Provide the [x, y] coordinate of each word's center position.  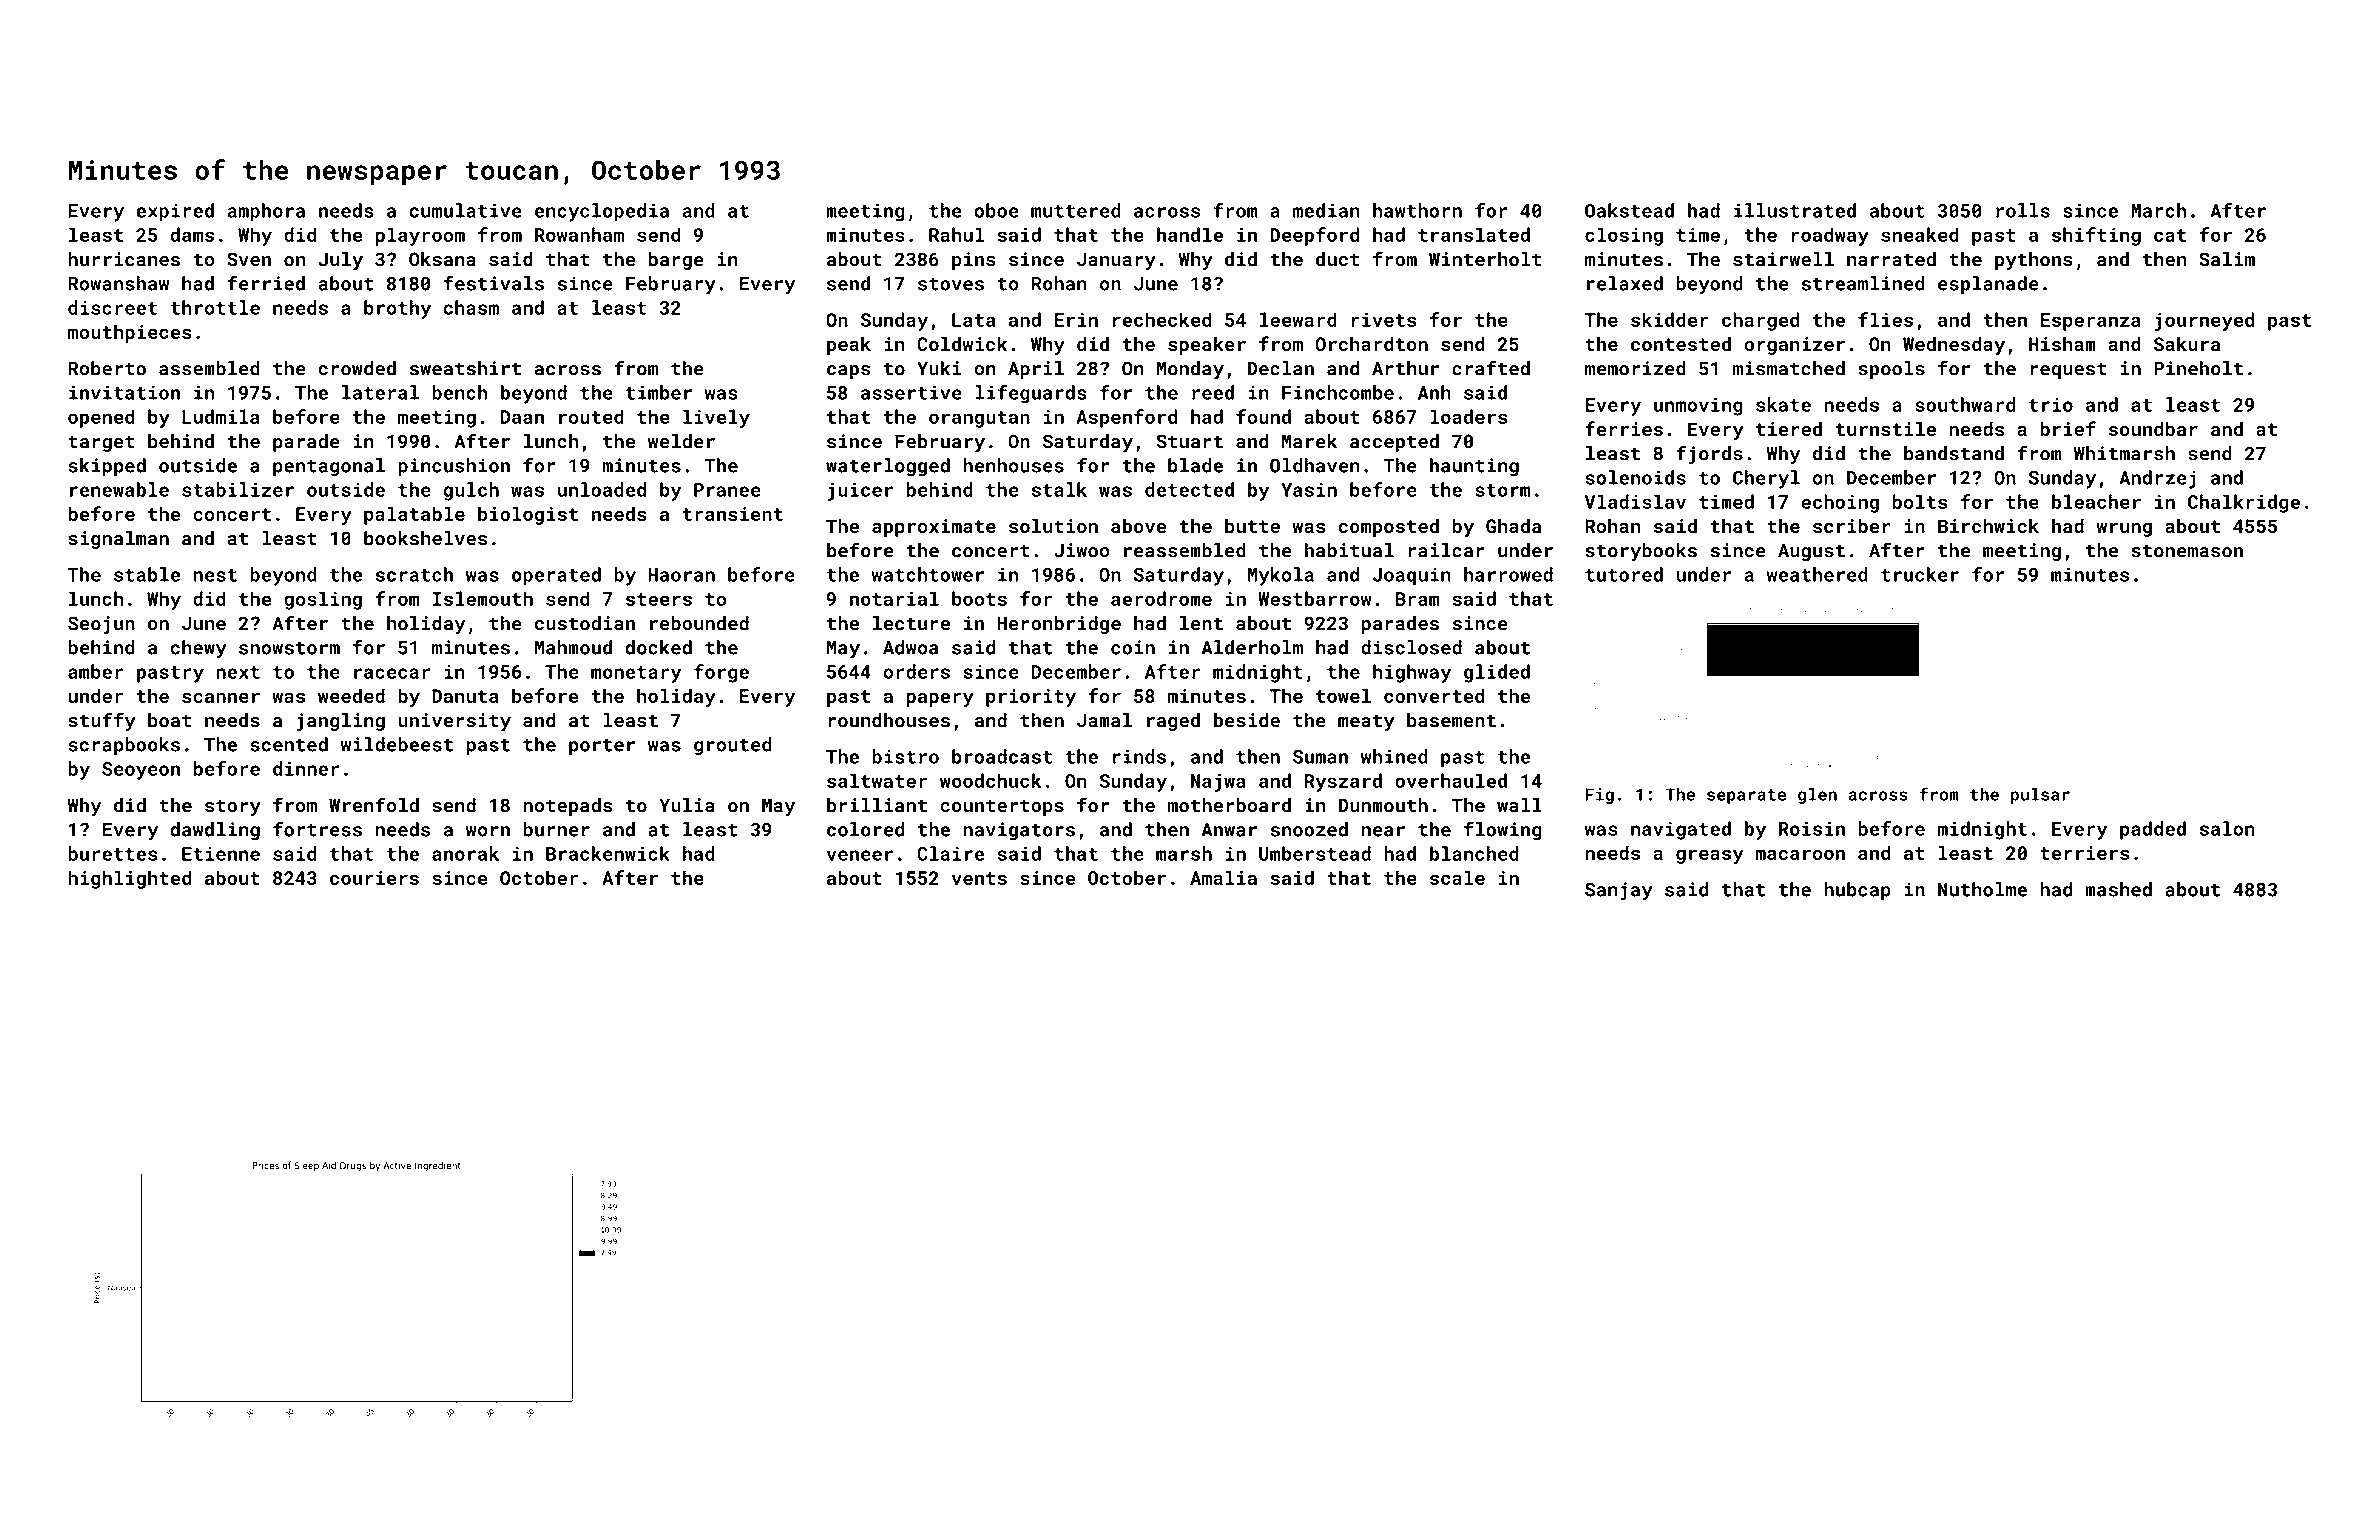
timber [659, 392]
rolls [2023, 210]
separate [1746, 796]
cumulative [465, 210]
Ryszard [1343, 782]
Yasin [1309, 489]
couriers [374, 878]
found [1263, 416]
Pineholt [2198, 368]
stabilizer [238, 489]
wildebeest [397, 744]
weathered [1817, 574]
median [1326, 210]
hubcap [1857, 891]
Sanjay [1619, 891]
